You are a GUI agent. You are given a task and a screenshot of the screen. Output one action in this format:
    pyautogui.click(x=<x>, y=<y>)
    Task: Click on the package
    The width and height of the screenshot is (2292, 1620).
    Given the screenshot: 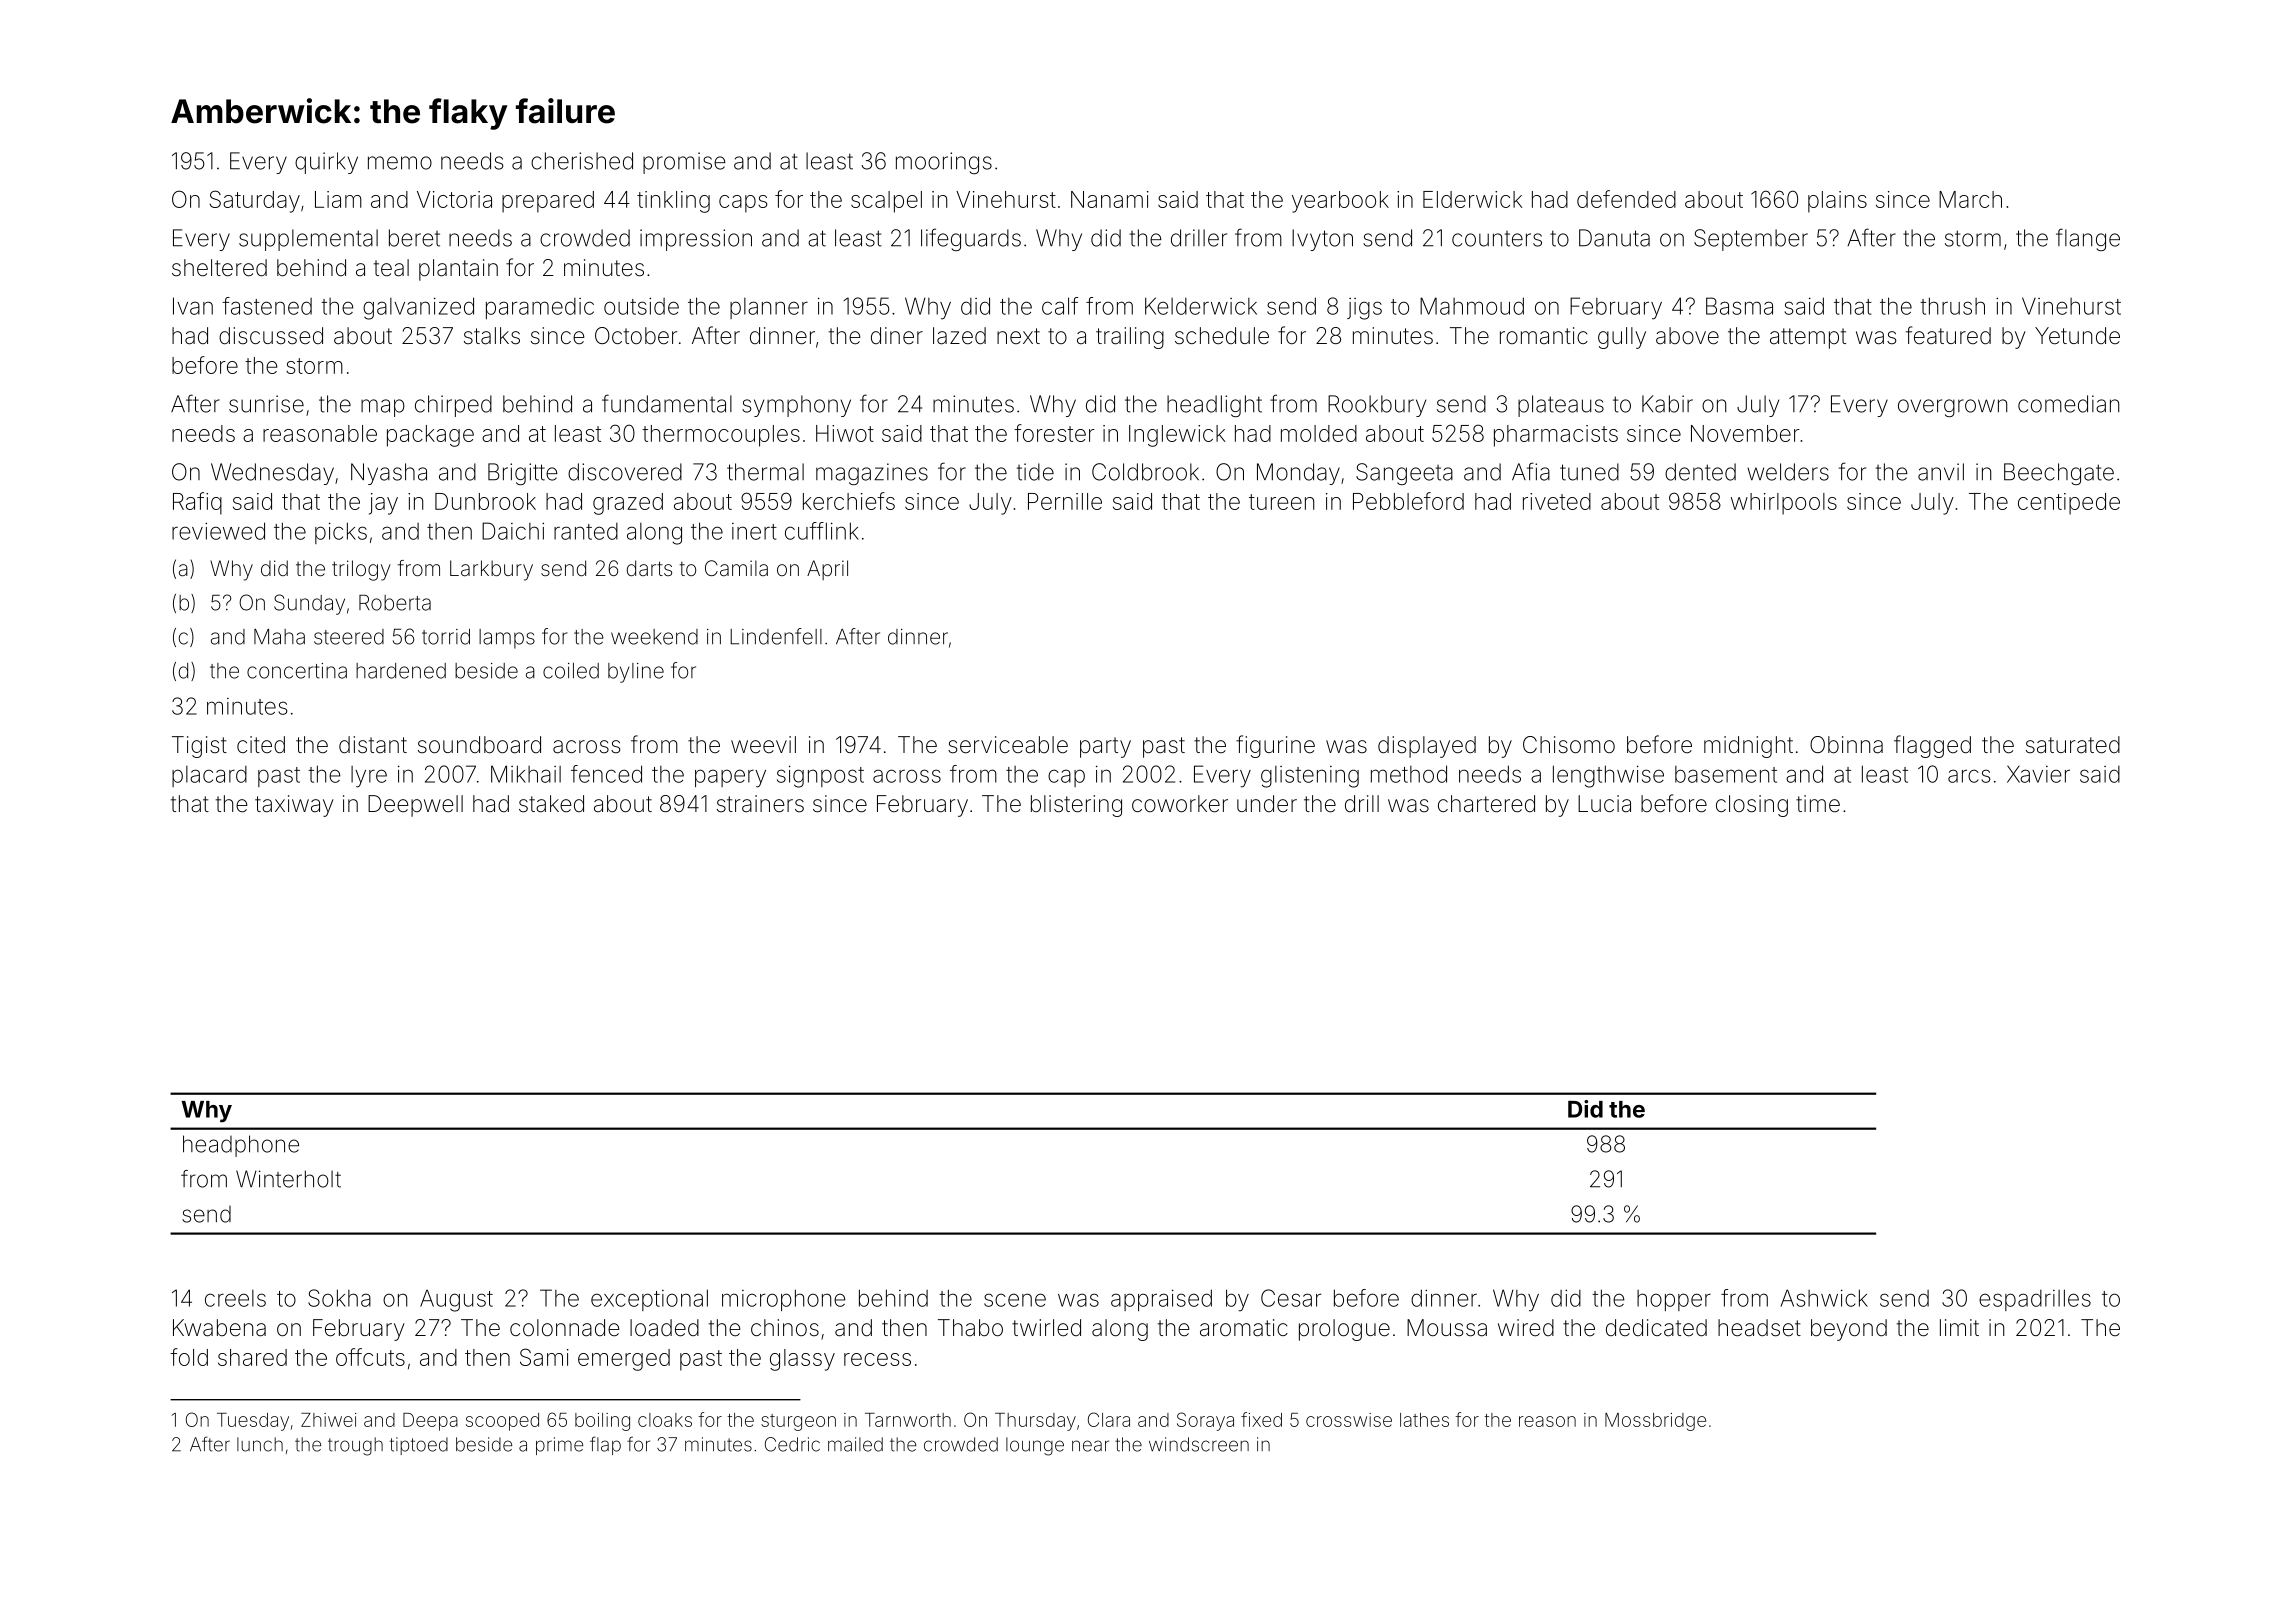 What is the action you would take?
    pyautogui.click(x=430, y=436)
